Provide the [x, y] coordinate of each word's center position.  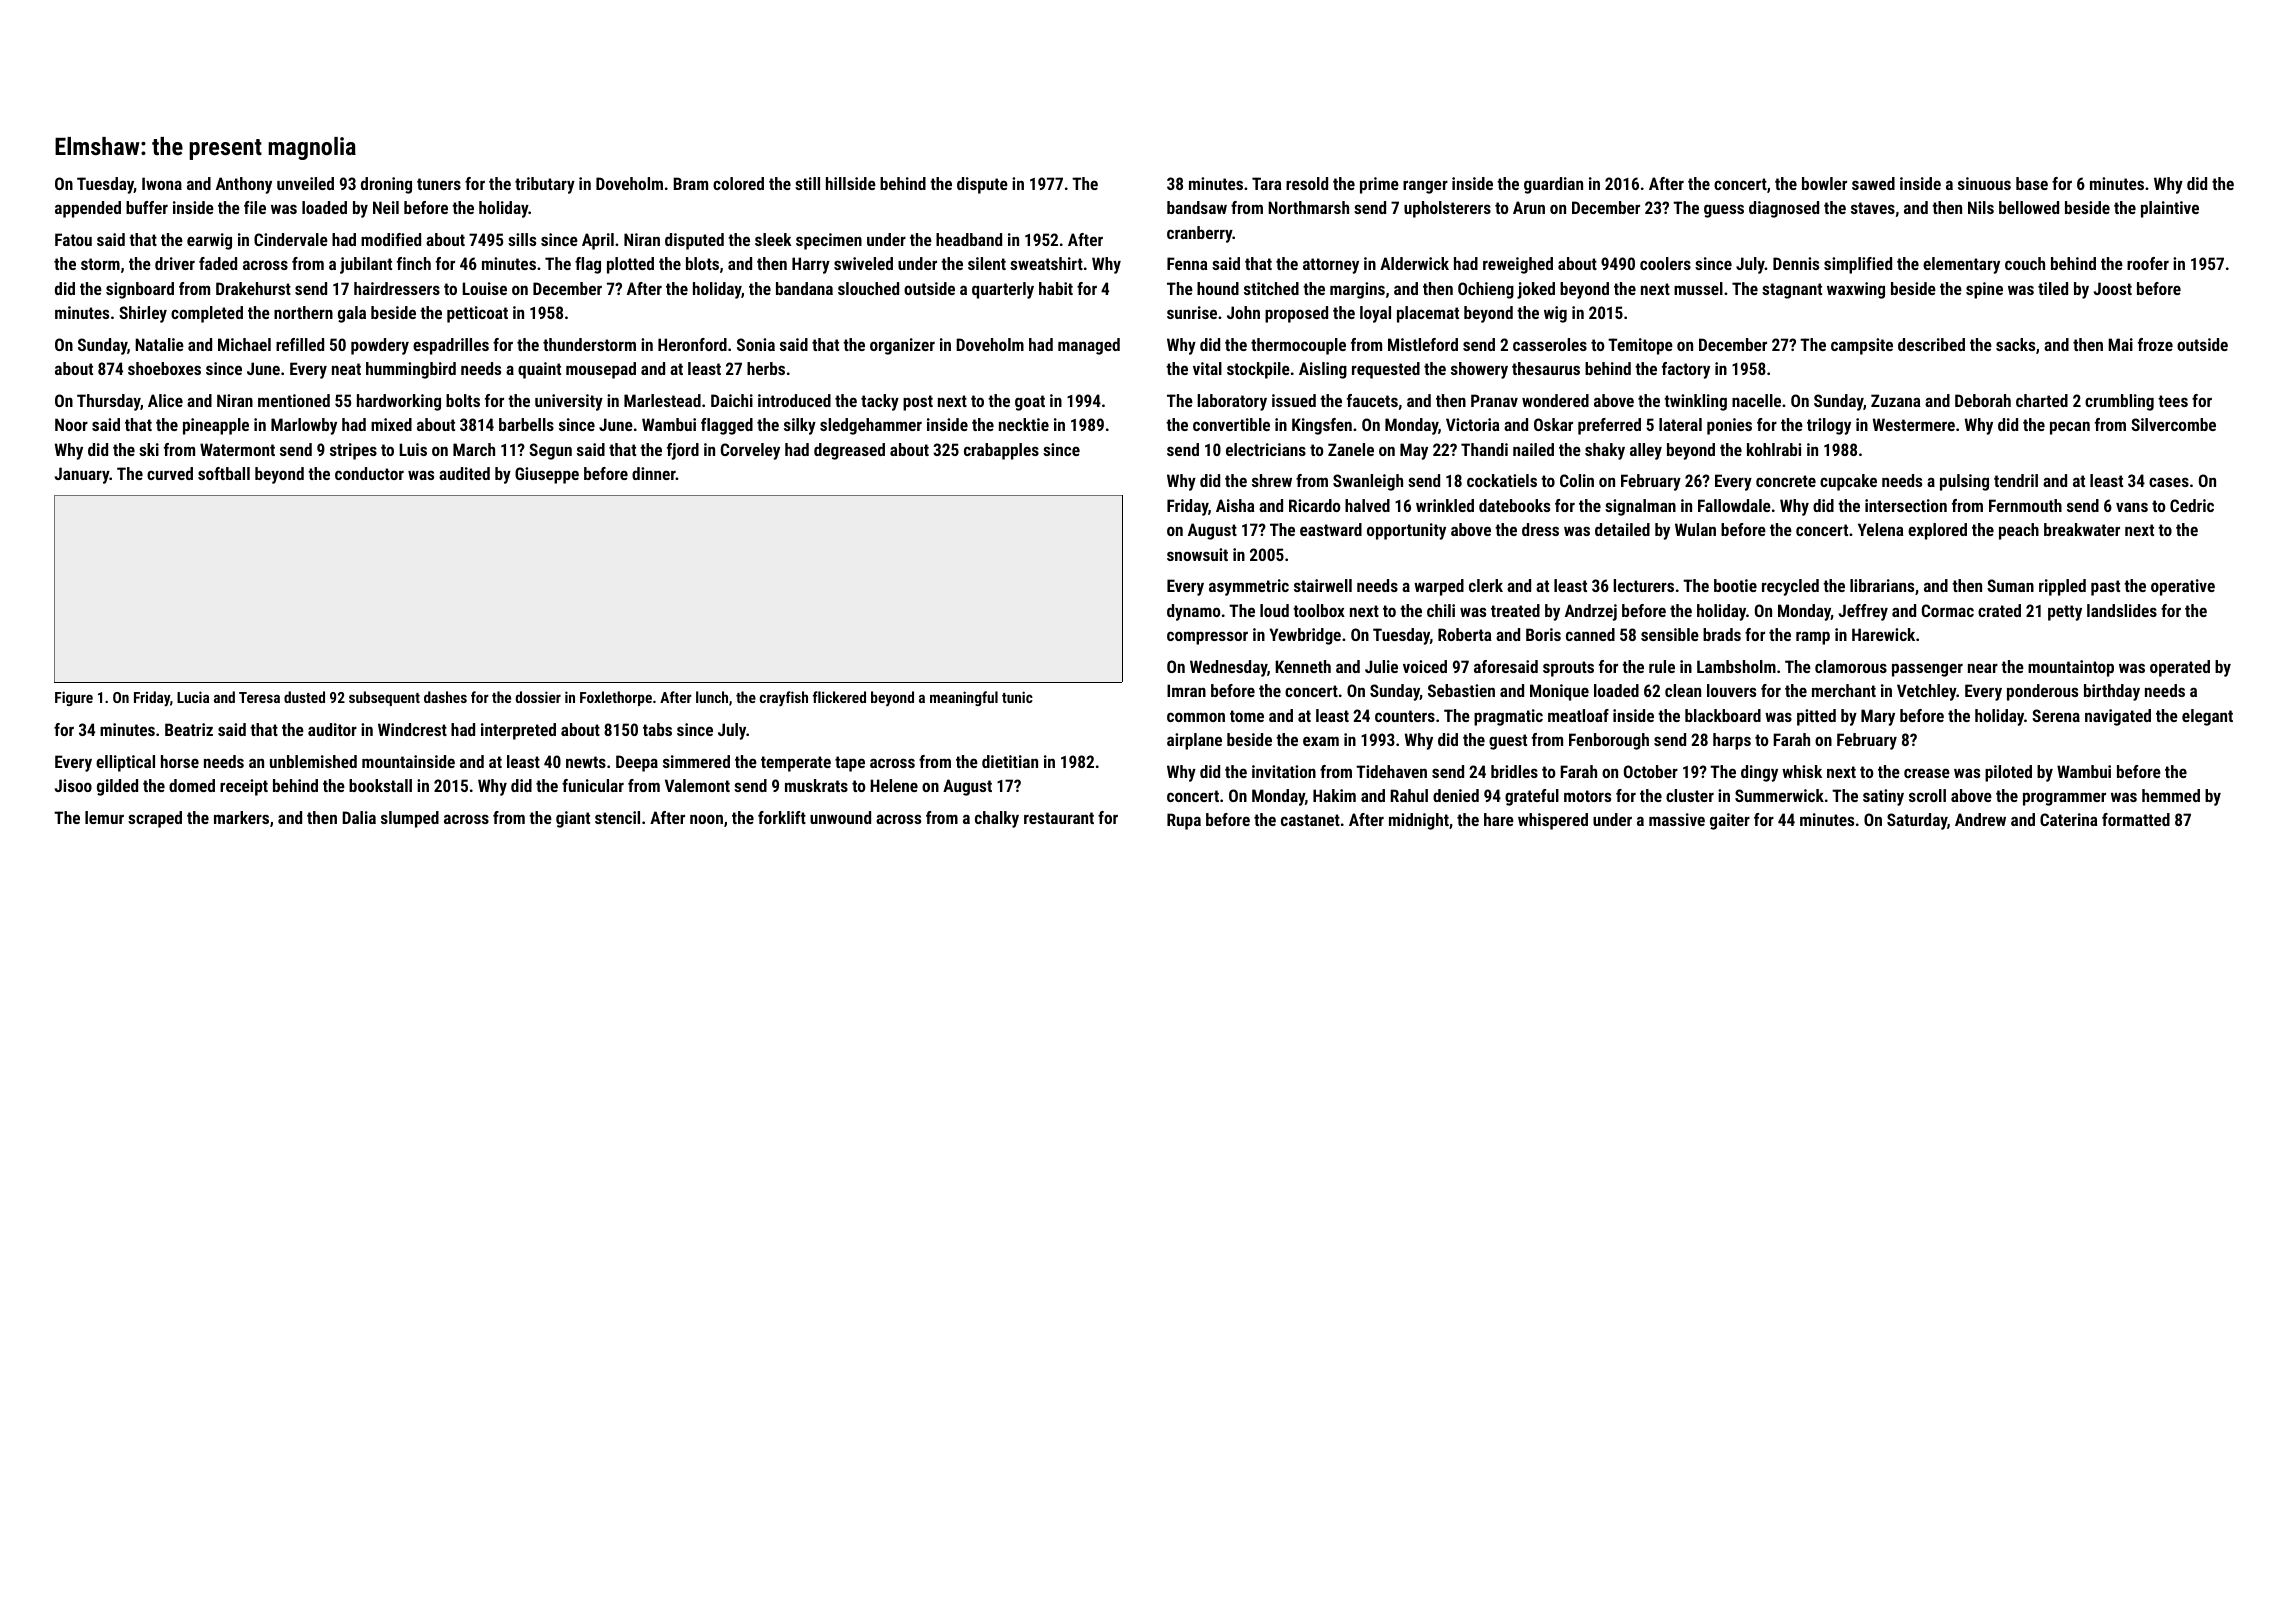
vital [1207, 368]
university [569, 402]
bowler [1824, 183]
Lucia [193, 697]
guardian [1553, 185]
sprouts [1568, 669]
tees [2173, 401]
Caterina [2068, 819]
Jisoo [73, 785]
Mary [1878, 717]
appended [88, 209]
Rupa [1184, 821]
